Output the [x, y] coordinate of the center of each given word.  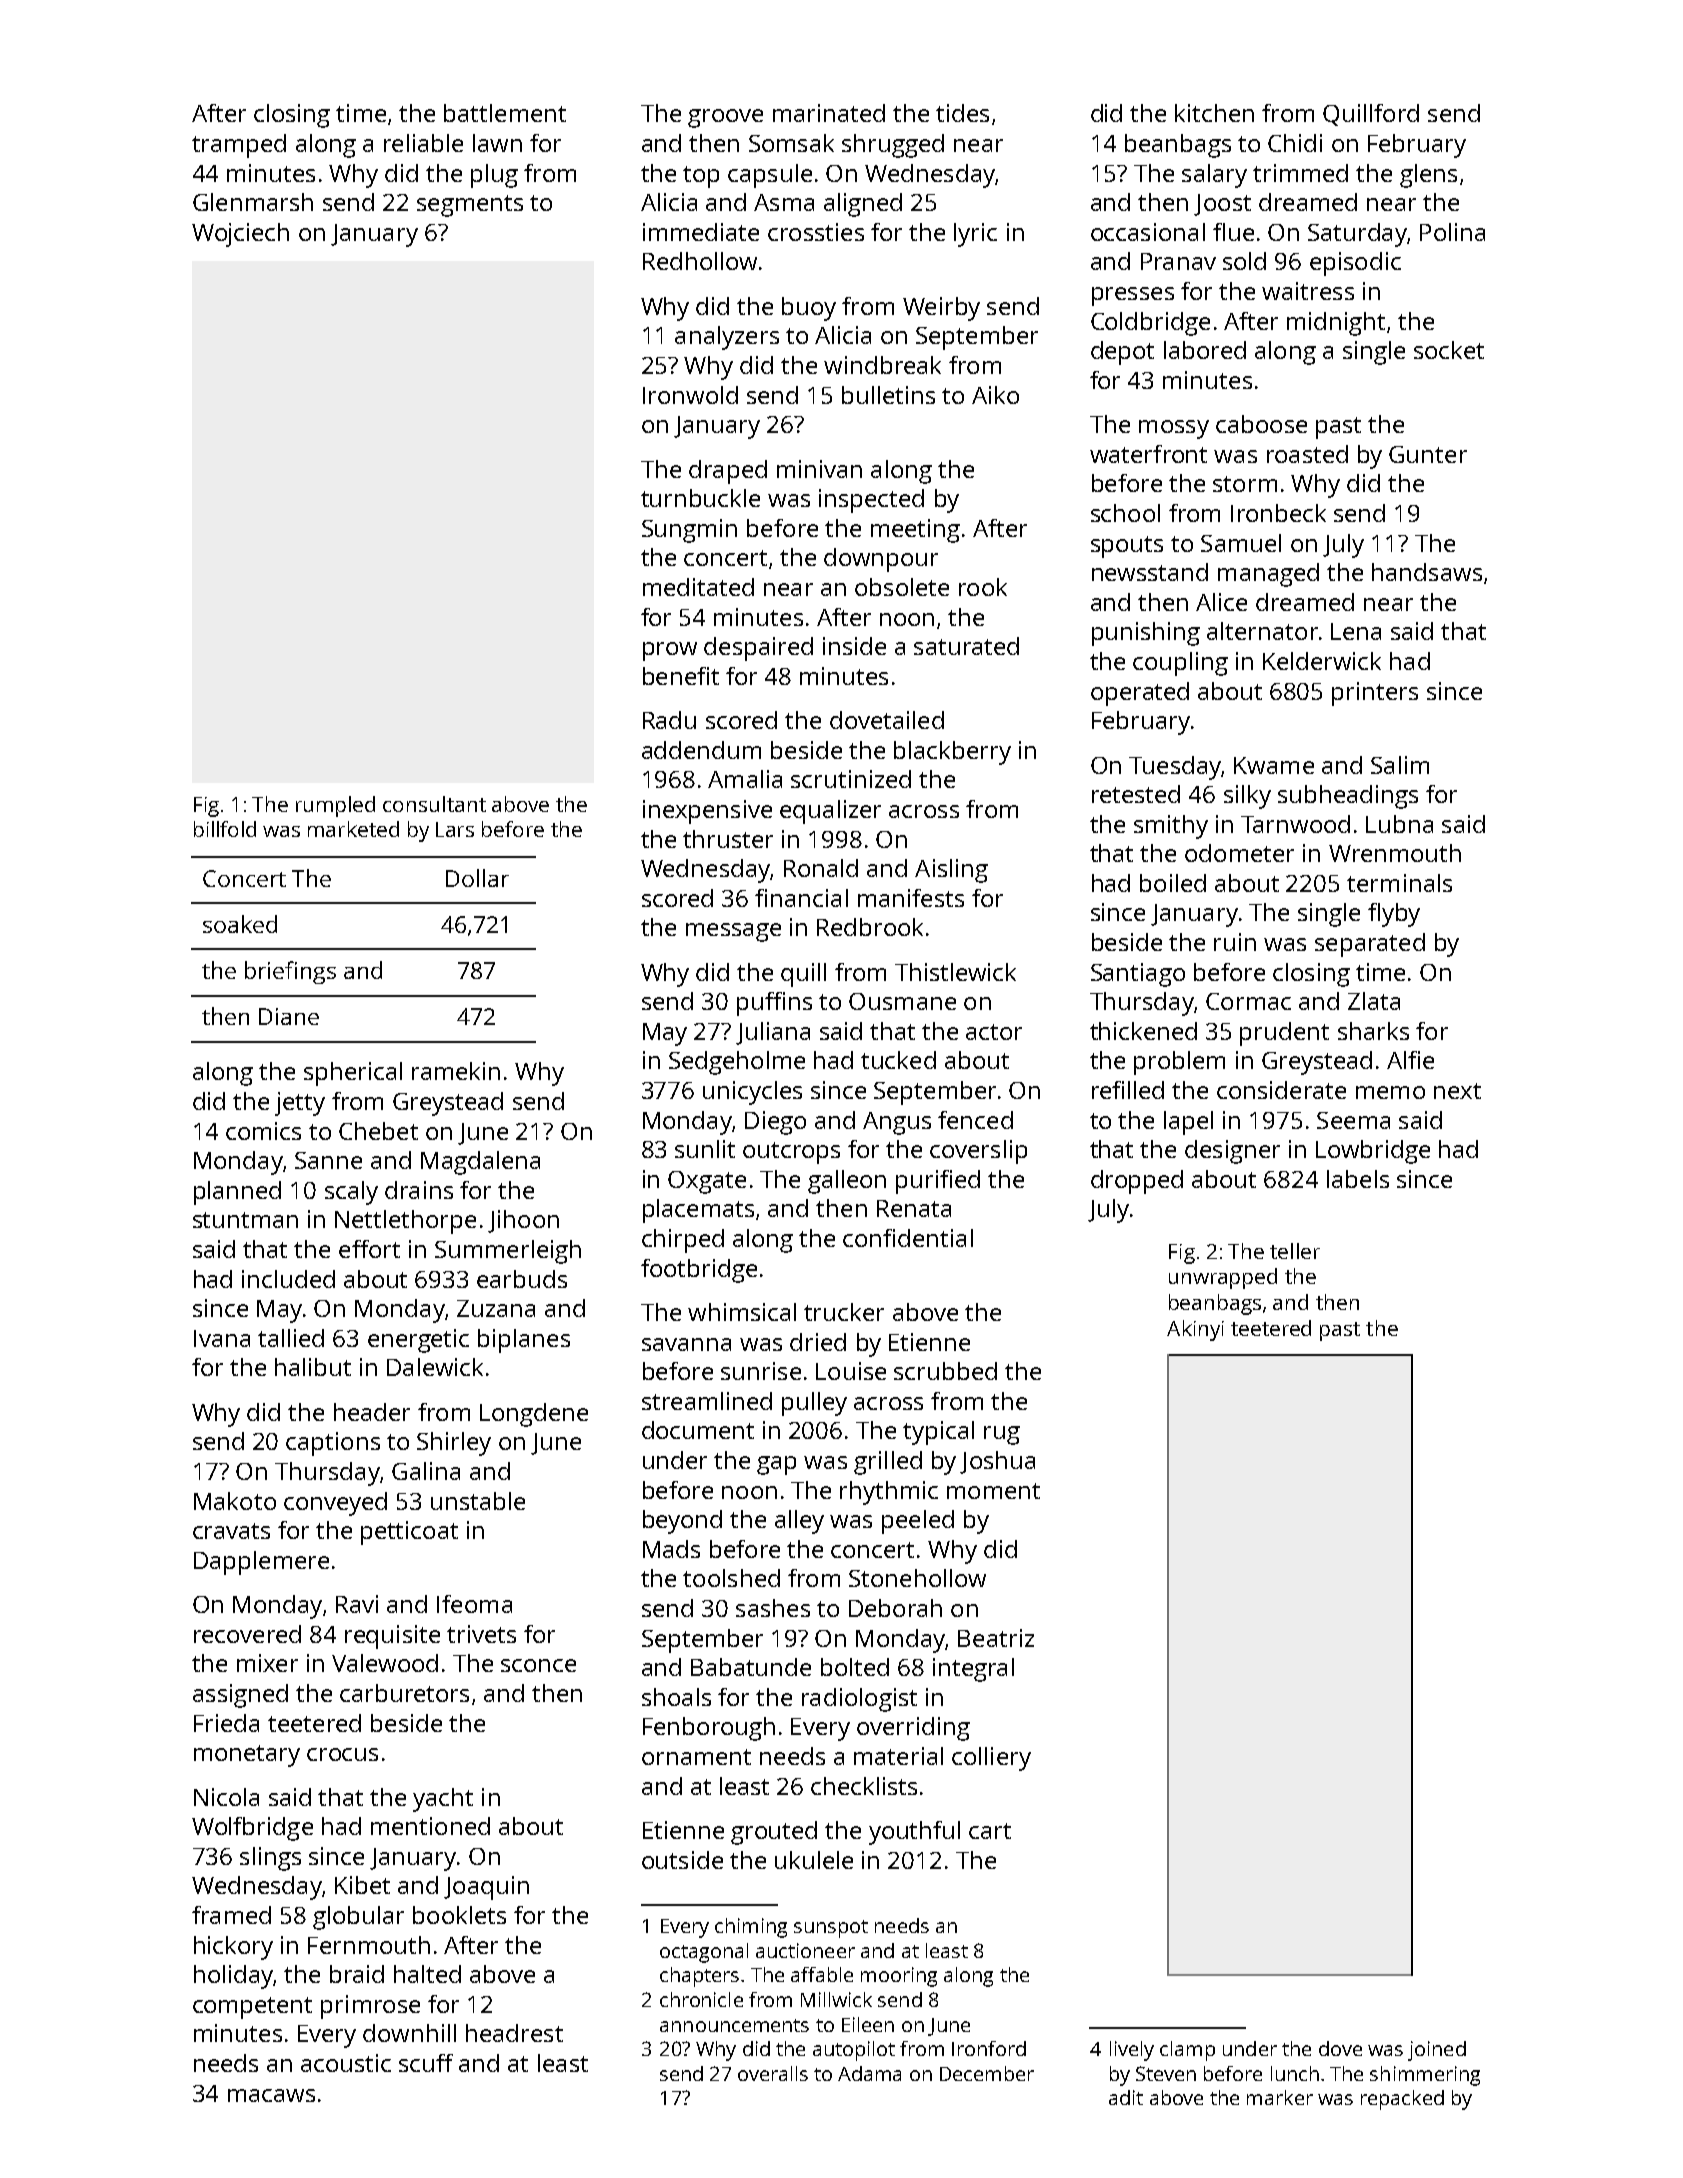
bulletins [888, 395]
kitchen [1214, 113]
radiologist [859, 1700]
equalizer [830, 812]
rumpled [335, 806]
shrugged [893, 146]
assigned [240, 1696]
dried [818, 1342]
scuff [426, 2063]
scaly [351, 1193]
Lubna [1399, 824]
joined [1437, 2051]
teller [1295, 1251]
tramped [239, 146]
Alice [1221, 602]
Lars [455, 829]
